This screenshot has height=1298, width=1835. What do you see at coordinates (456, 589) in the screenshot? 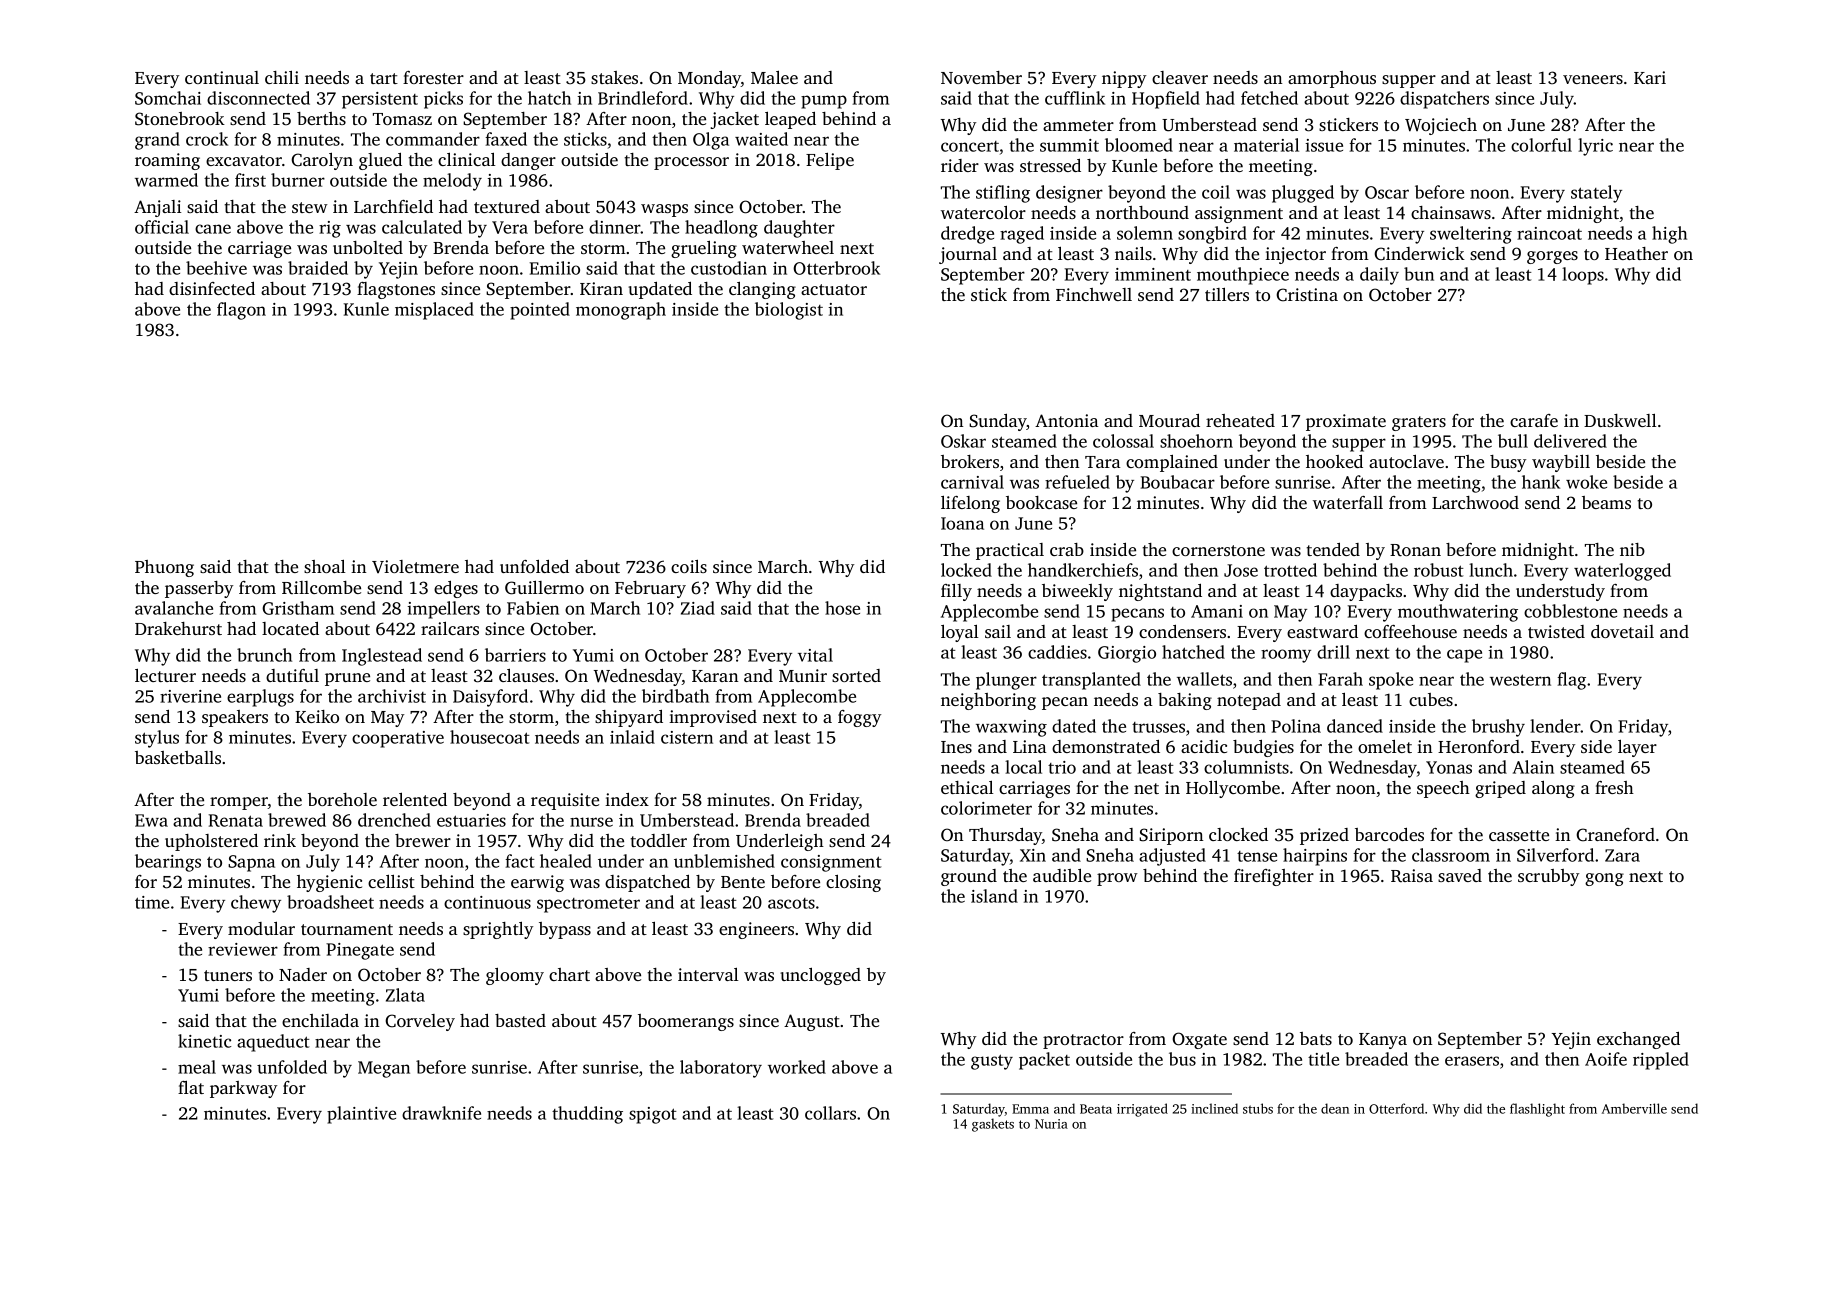
I see `edges` at bounding box center [456, 589].
